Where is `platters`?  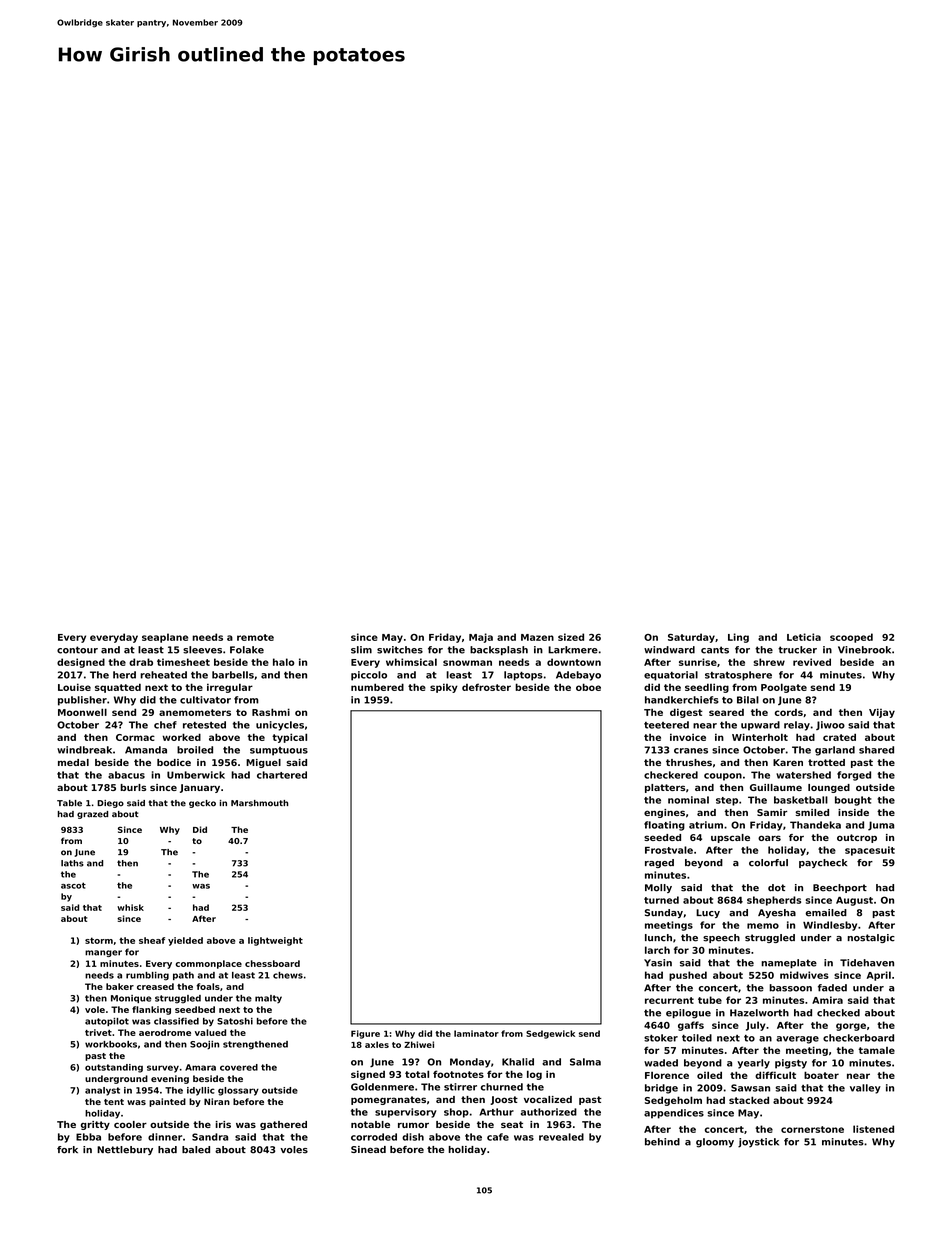
platters is located at coordinates (665, 788).
